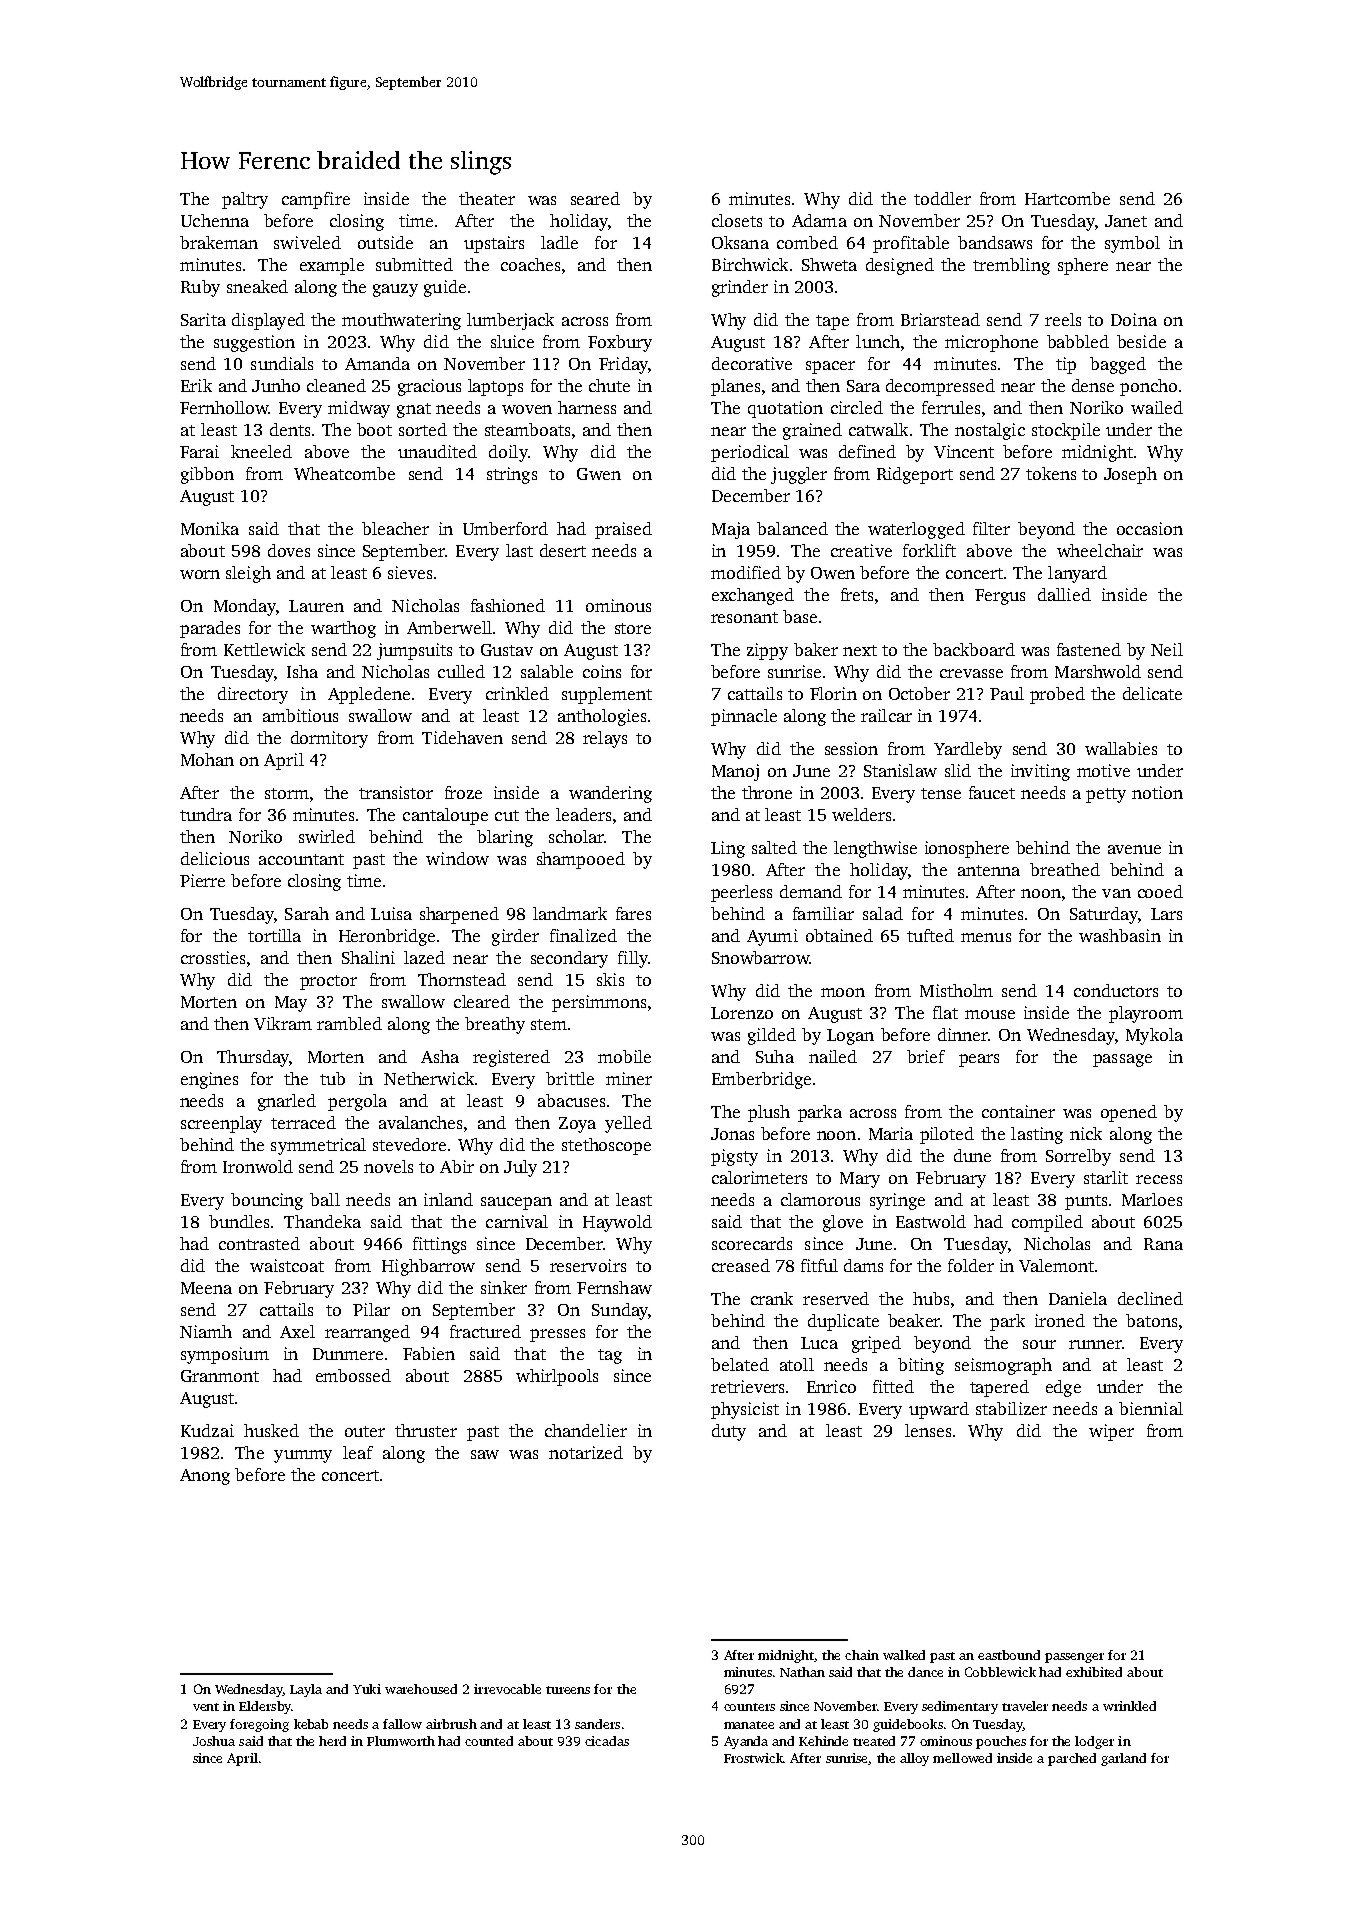  I want to click on theater, so click(487, 198).
